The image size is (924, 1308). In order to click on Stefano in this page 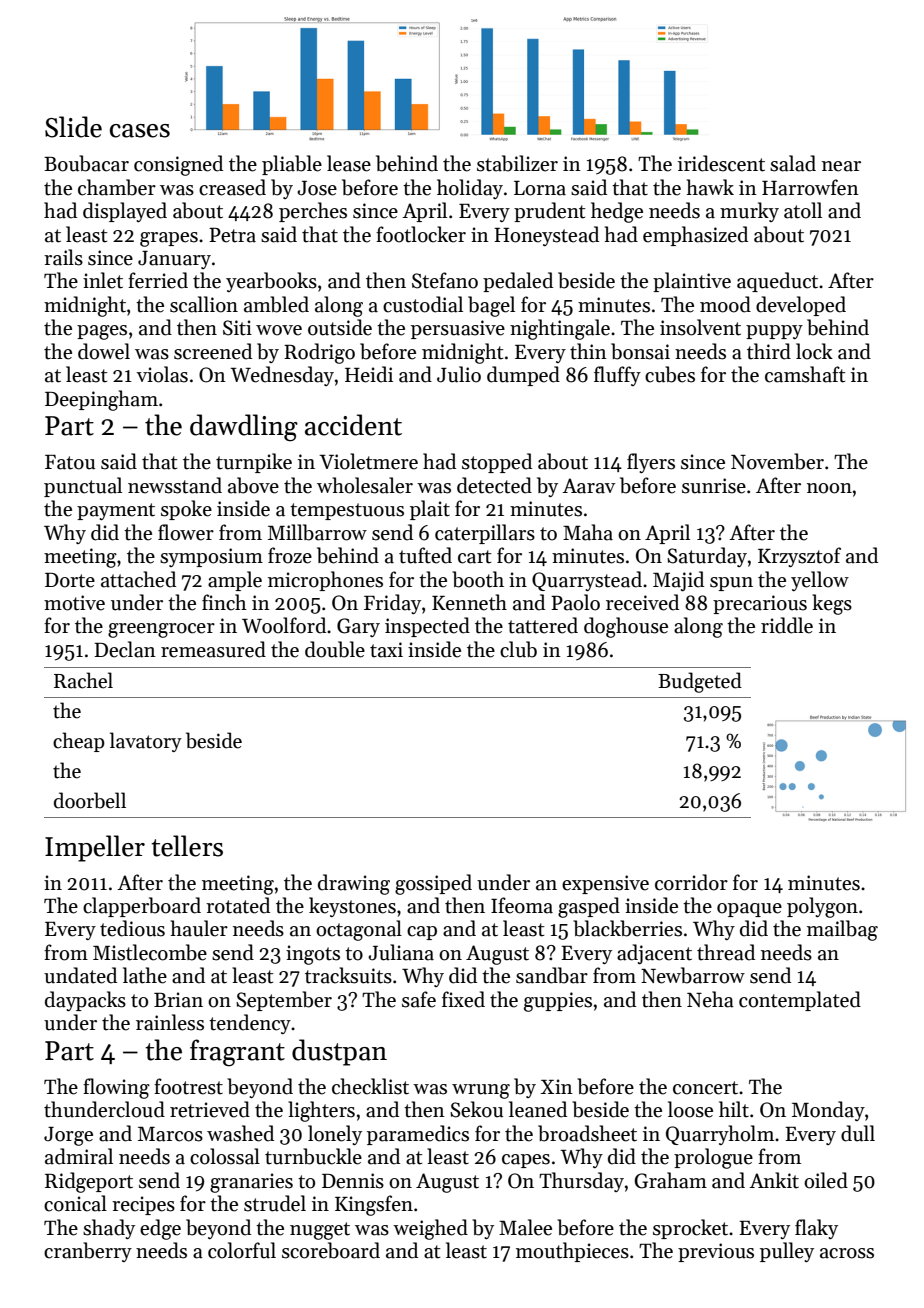, I will do `click(445, 280)`.
